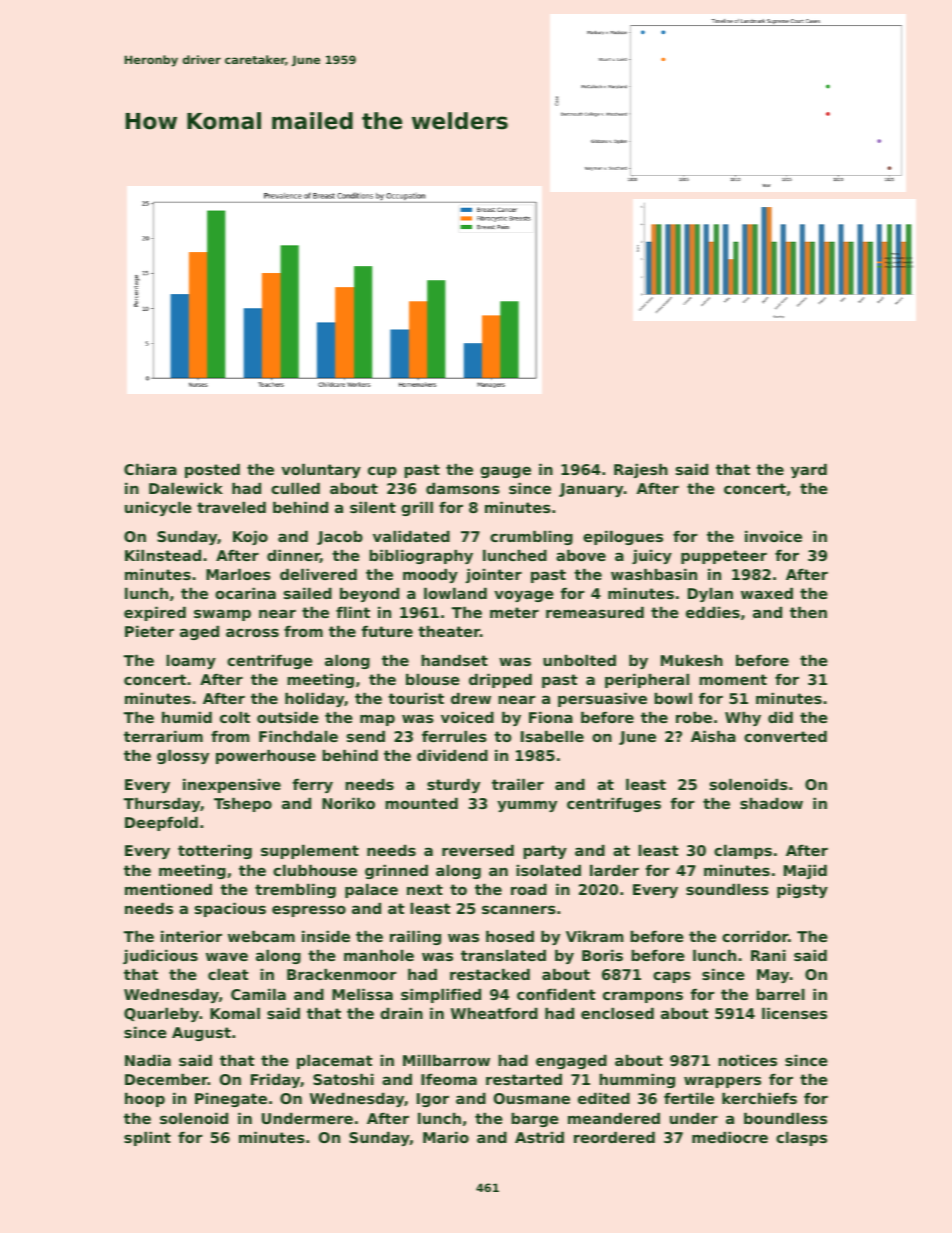 The width and height of the screenshot is (952, 1233). Describe the element at coordinates (150, 469) in the screenshot. I see `Chiara` at that location.
